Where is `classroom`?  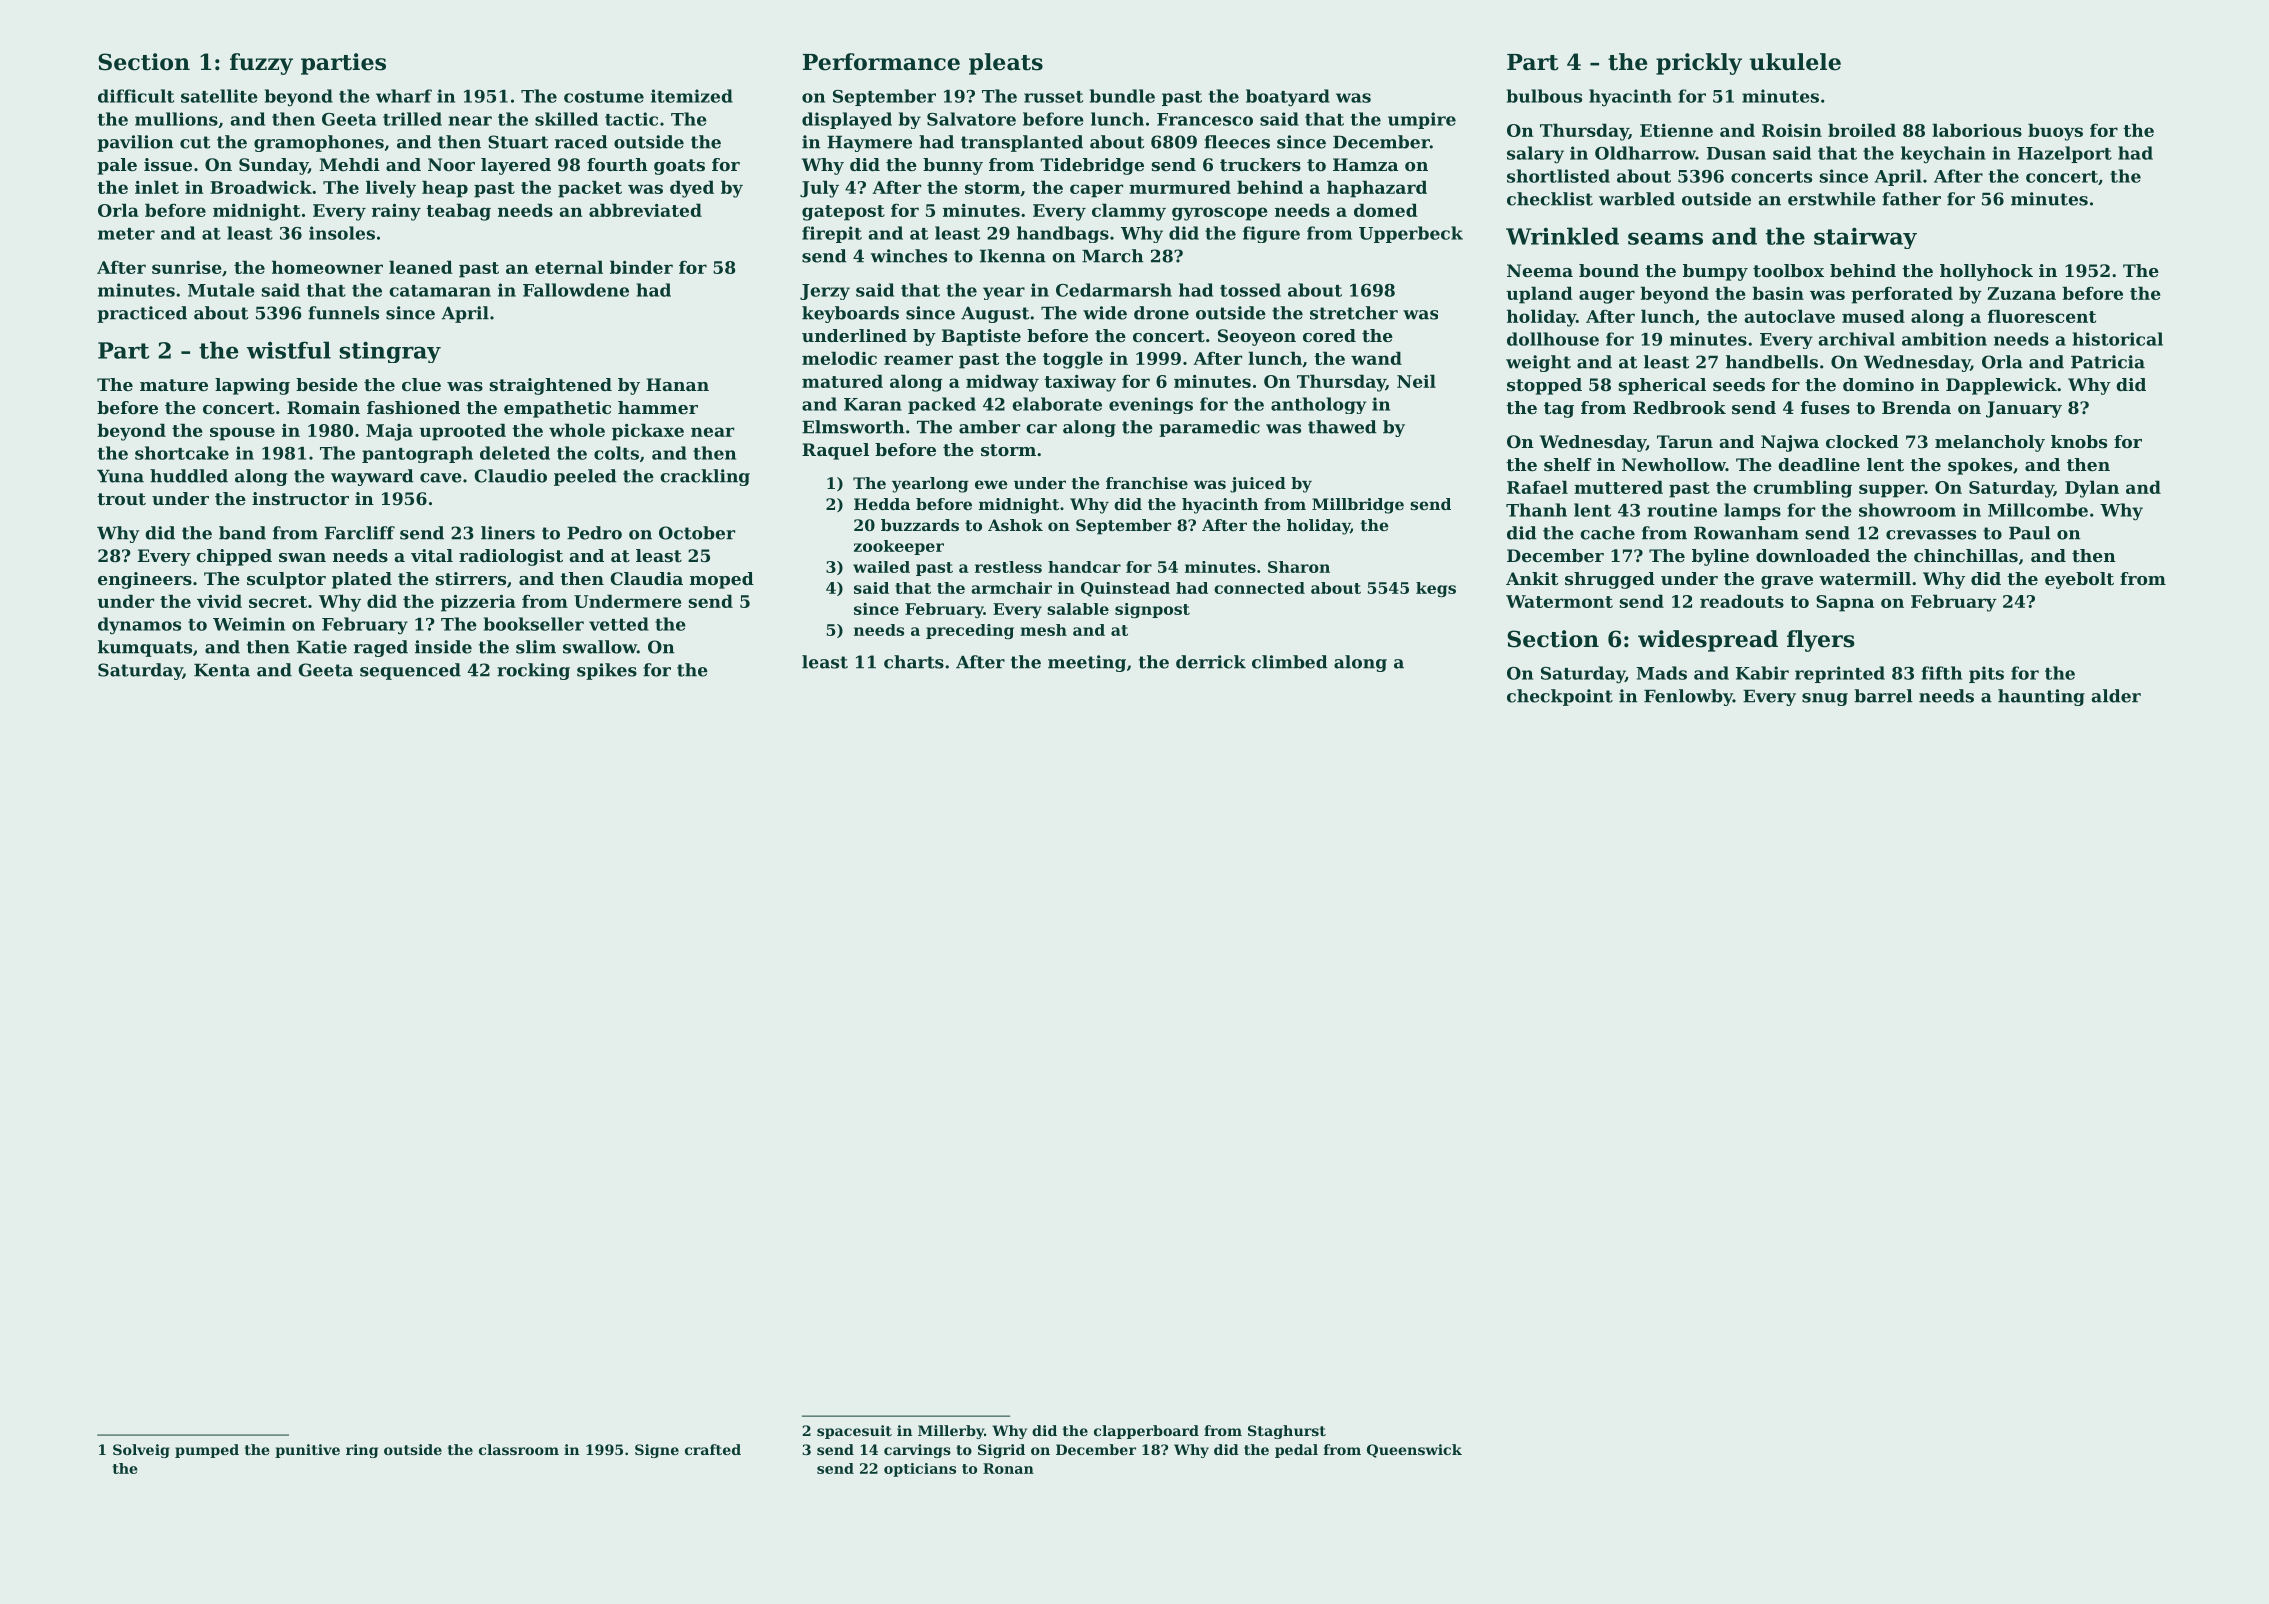 classroom is located at coordinates (519, 1449).
